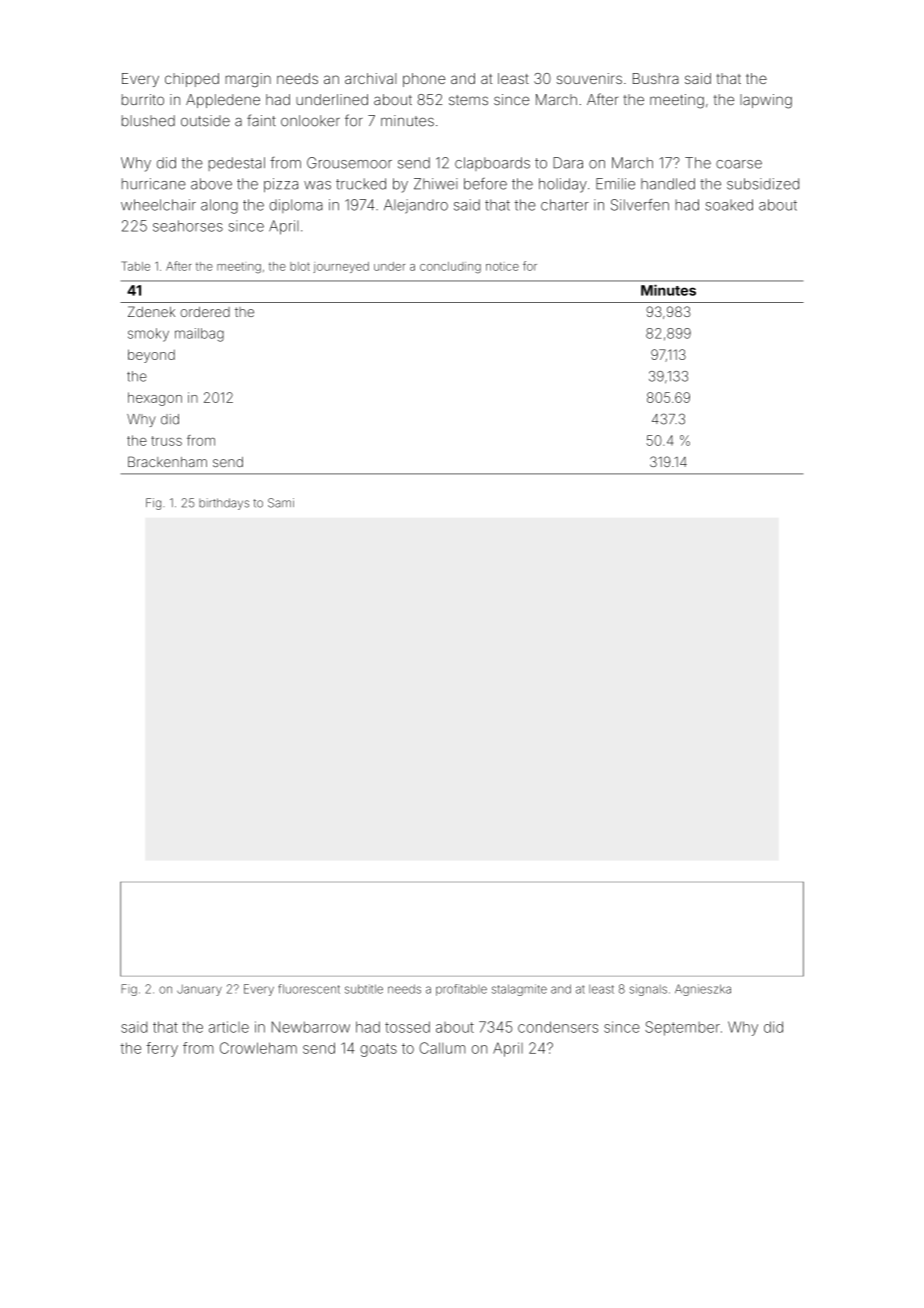 Image resolution: width=924 pixels, height=1308 pixels. I want to click on Bushra, so click(656, 78).
